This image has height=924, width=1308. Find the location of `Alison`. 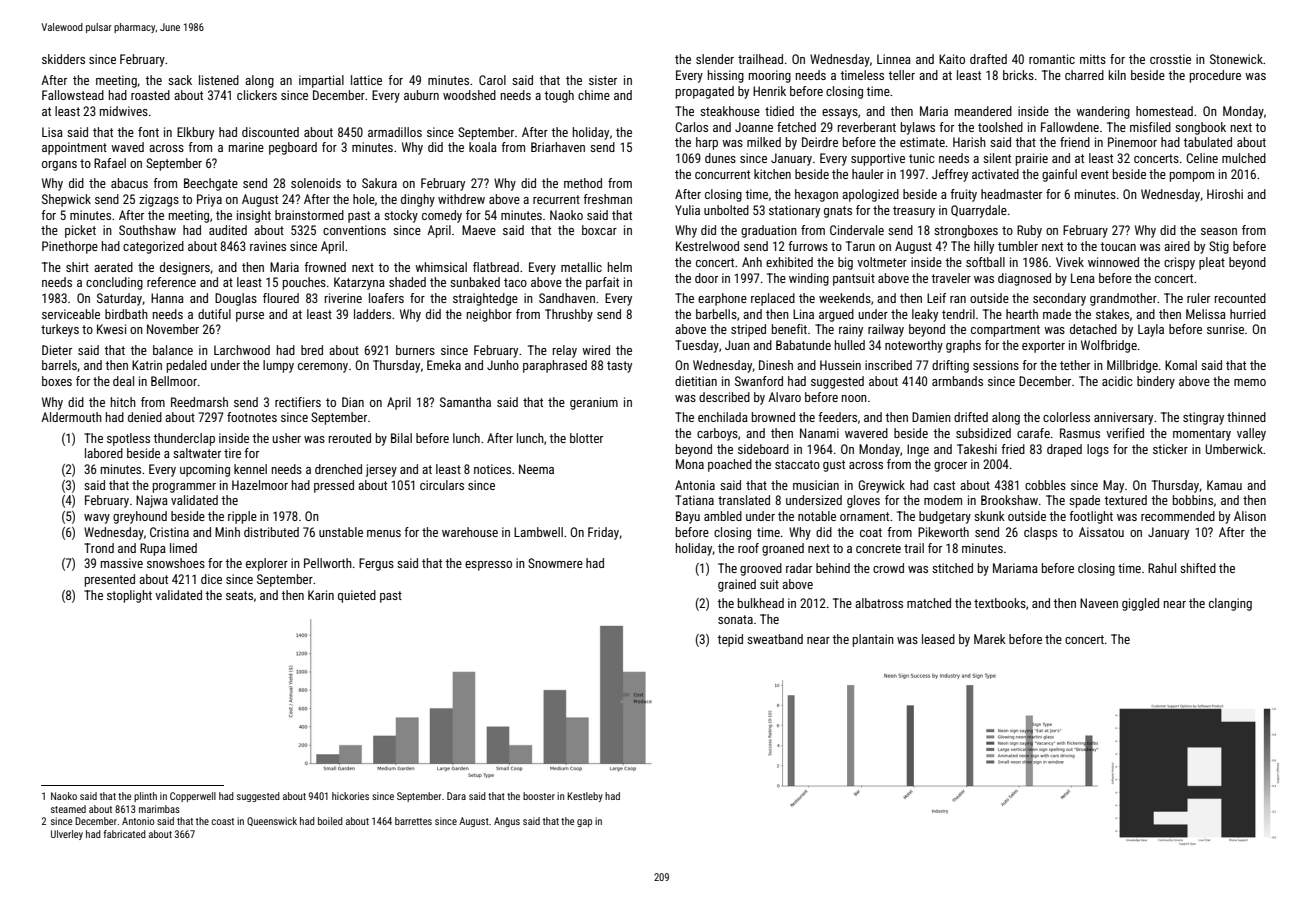

Alison is located at coordinates (1250, 516).
